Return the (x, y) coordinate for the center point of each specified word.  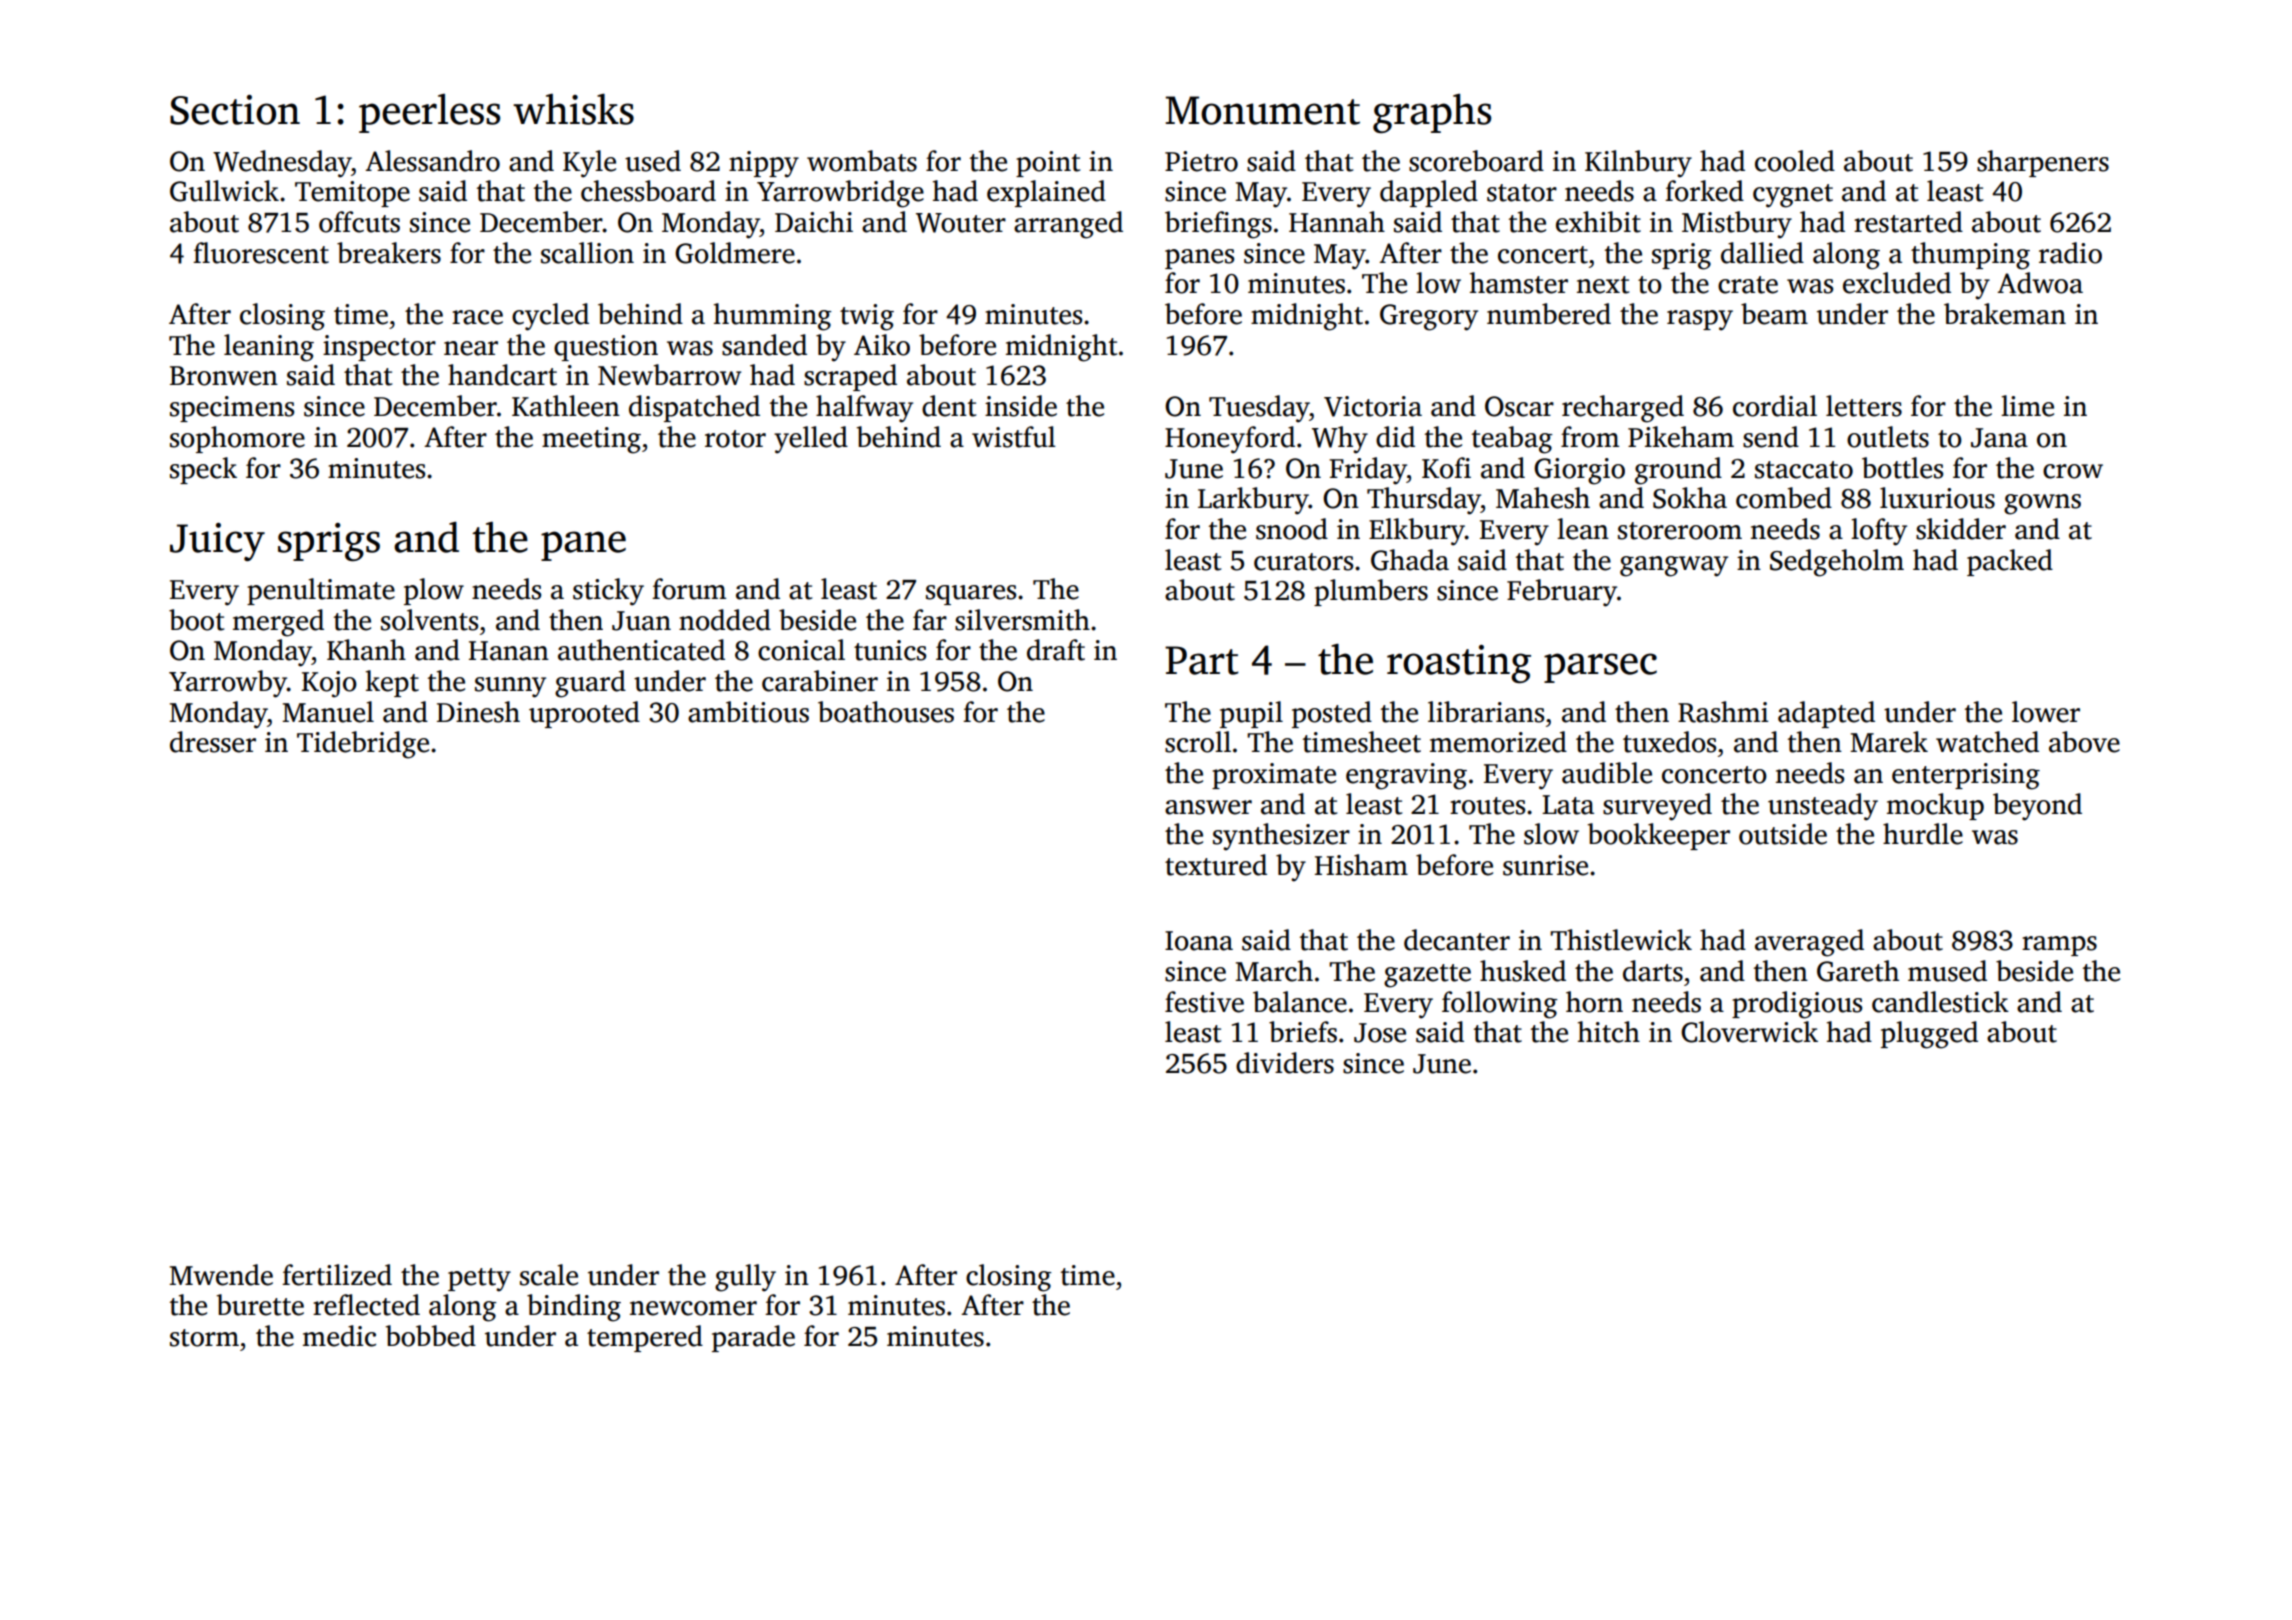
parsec (1600, 668)
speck (203, 470)
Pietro (1201, 161)
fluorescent (261, 253)
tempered (645, 1338)
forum (689, 589)
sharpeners (2043, 163)
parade (753, 1338)
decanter (1457, 940)
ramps (2059, 946)
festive (1204, 1002)
